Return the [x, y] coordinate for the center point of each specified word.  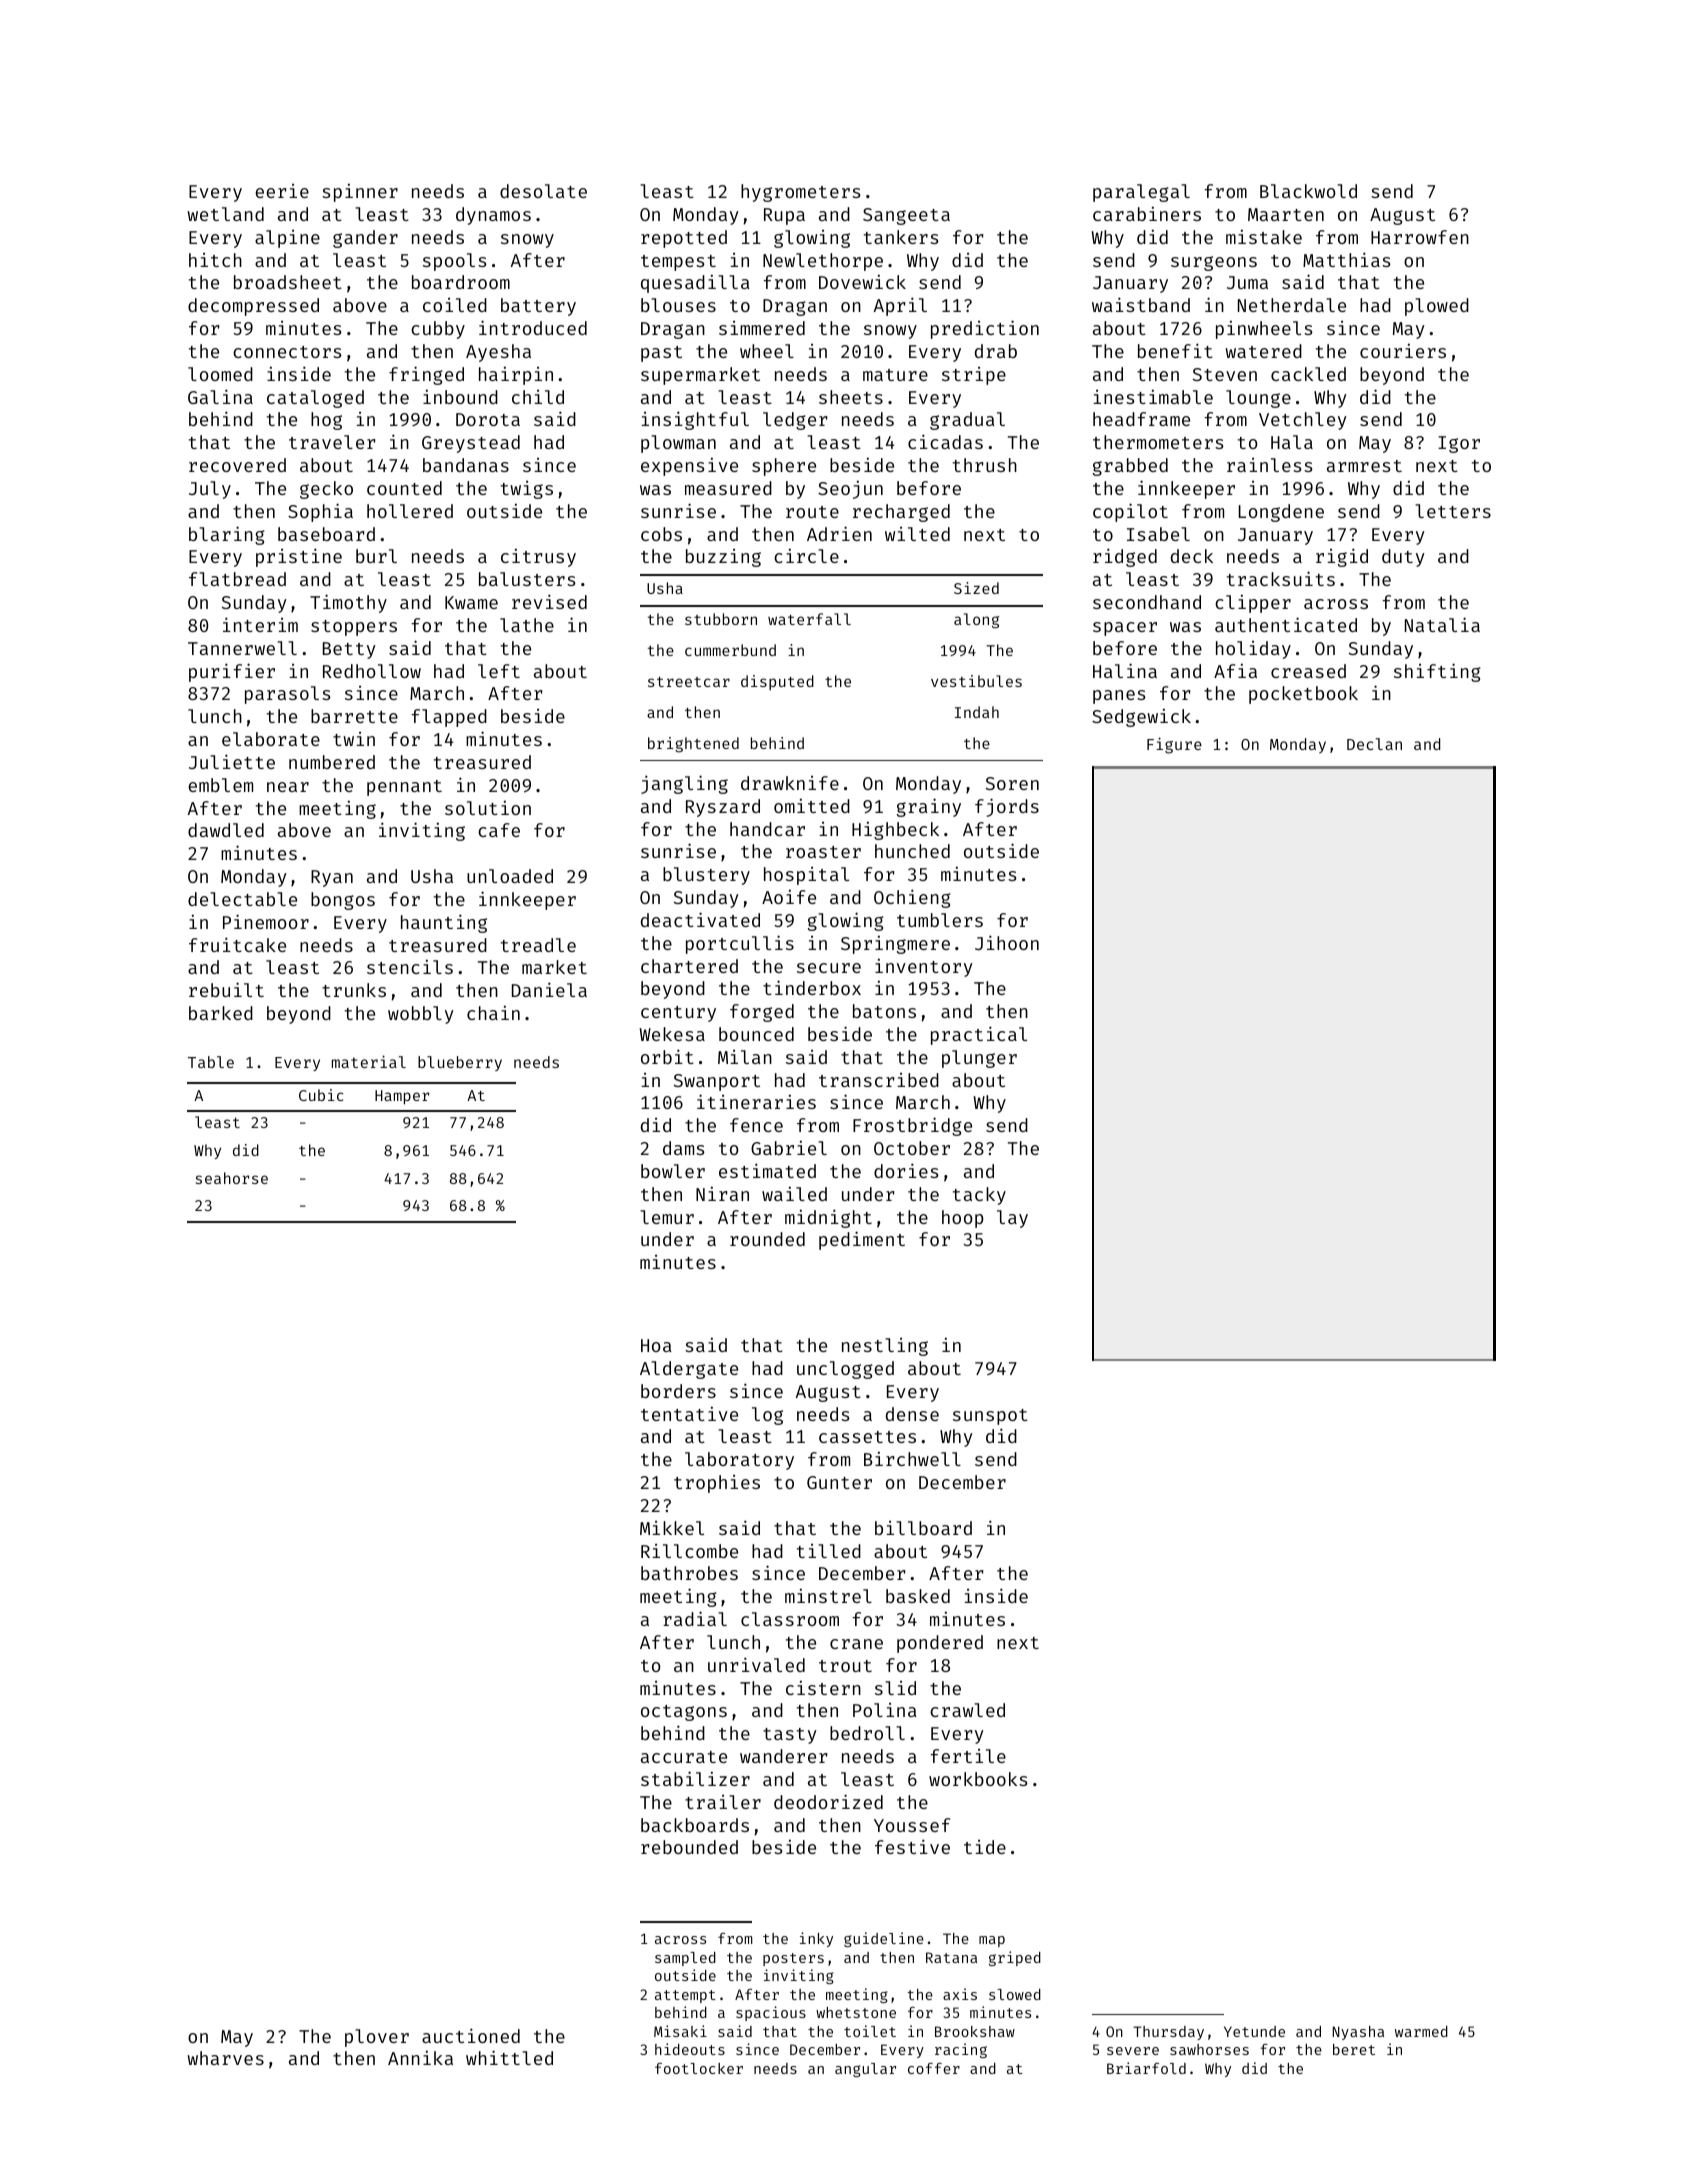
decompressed [253, 307]
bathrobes [689, 1573]
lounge [1258, 399]
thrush [985, 465]
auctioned [471, 2035]
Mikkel [672, 1528]
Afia [1235, 670]
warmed [1421, 2031]
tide [985, 1847]
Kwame [471, 602]
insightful [695, 420]
